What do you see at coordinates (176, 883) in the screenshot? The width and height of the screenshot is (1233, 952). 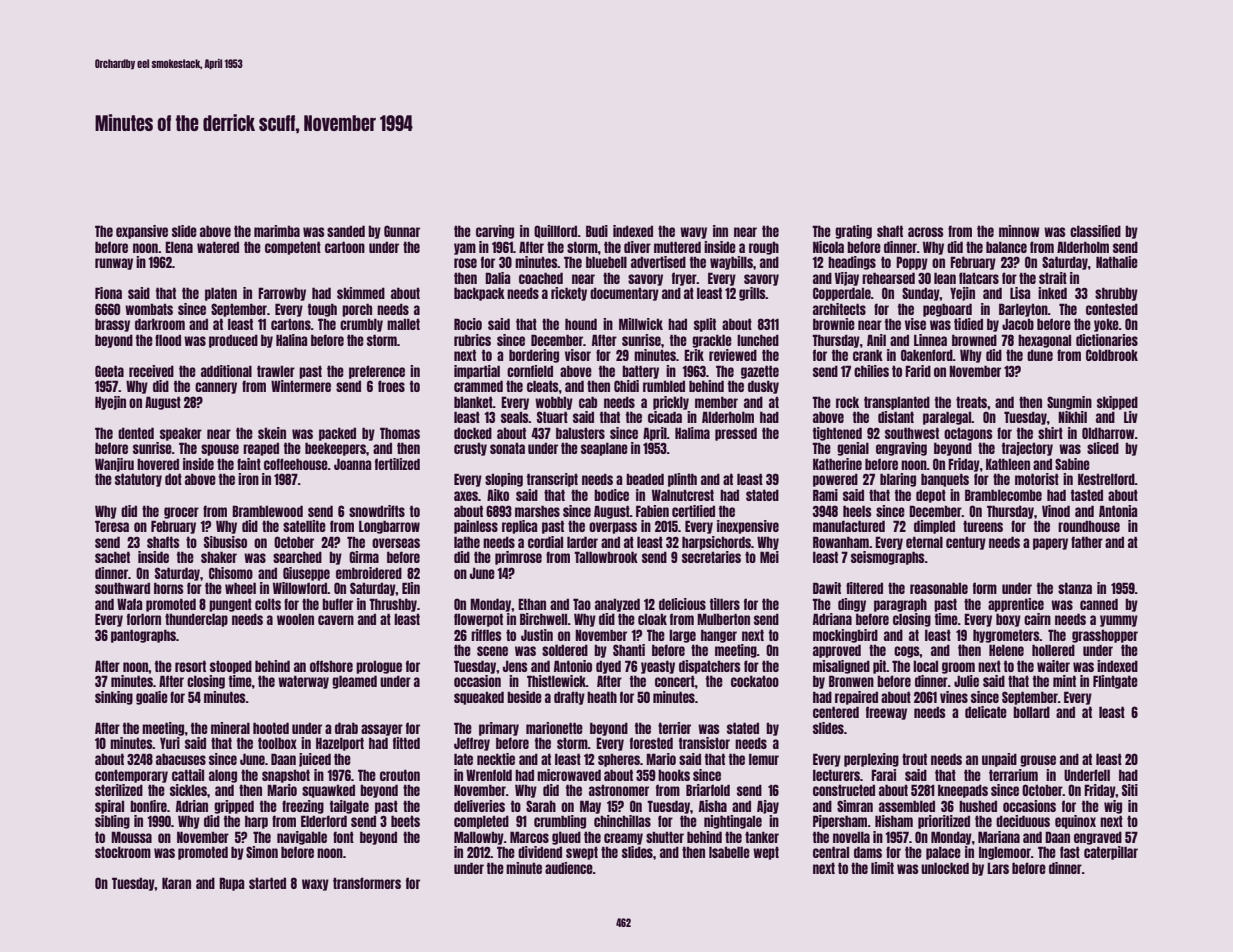 I see `Karan` at bounding box center [176, 883].
